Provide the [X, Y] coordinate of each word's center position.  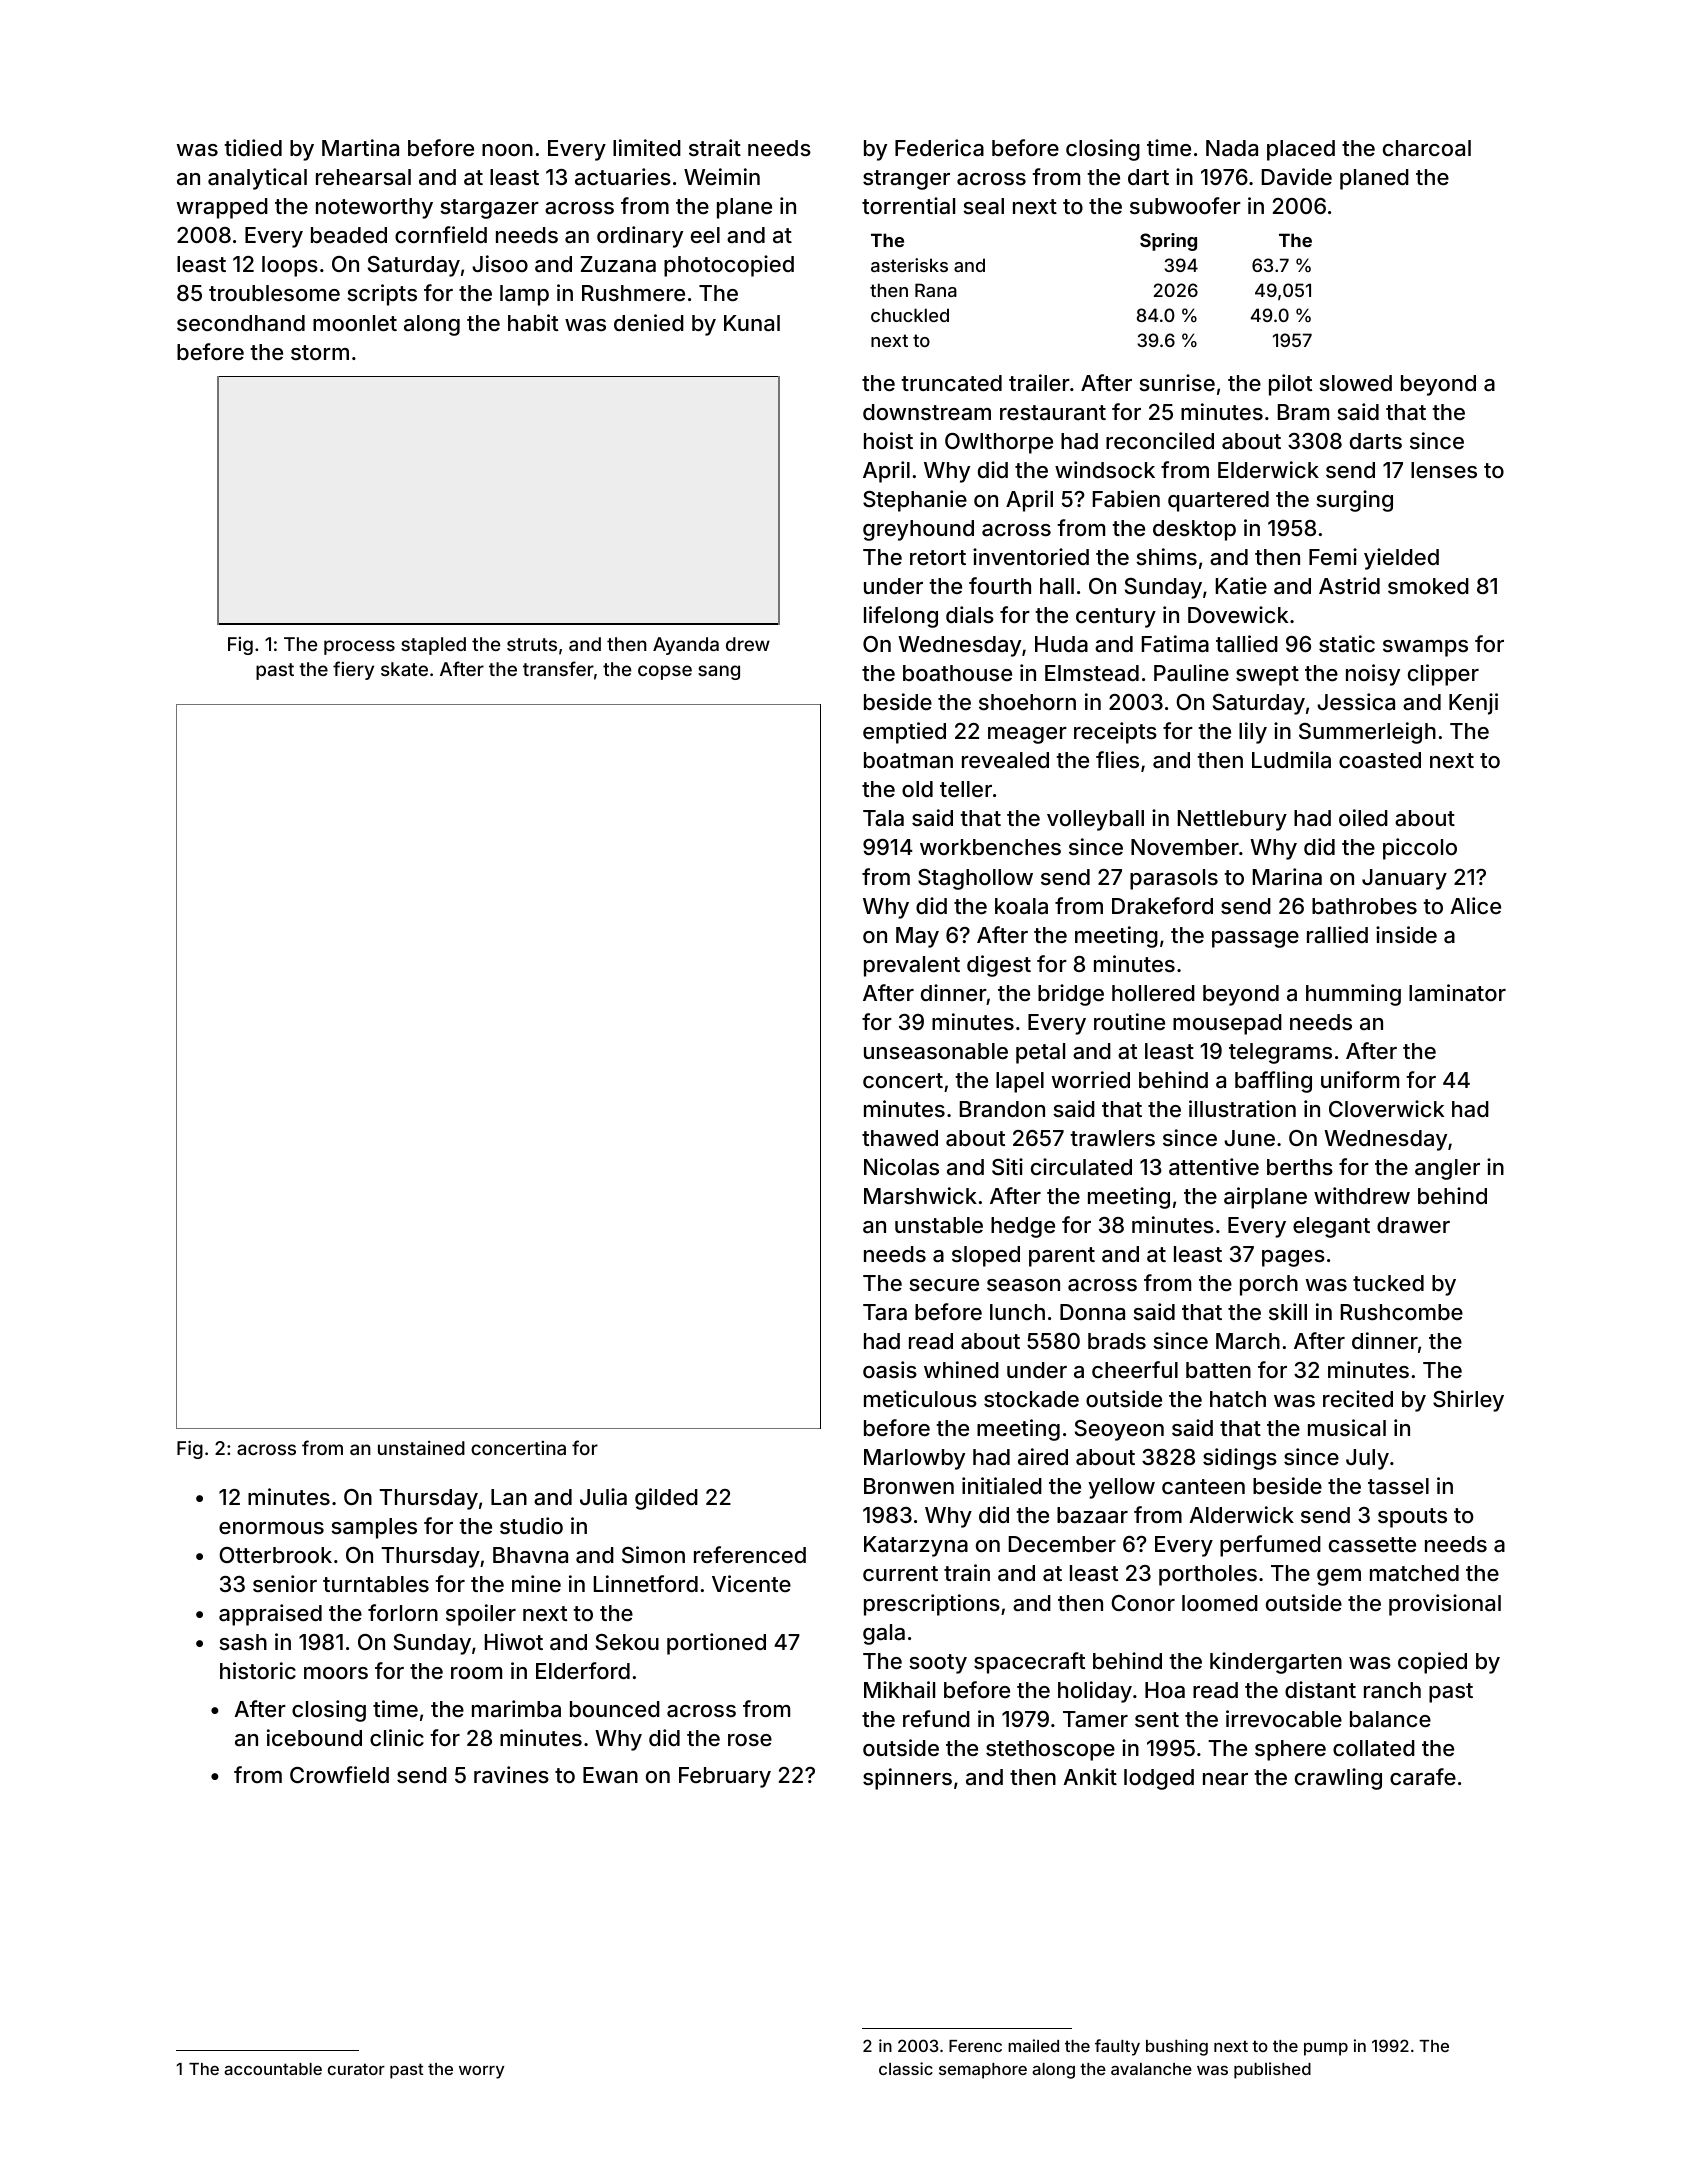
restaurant [1053, 412]
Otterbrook [275, 1555]
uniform [1360, 1079]
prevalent [912, 966]
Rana [936, 290]
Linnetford [646, 1583]
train [967, 1573]
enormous [271, 1528]
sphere [1290, 1750]
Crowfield [339, 1774]
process [359, 647]
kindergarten [1276, 1663]
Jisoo [500, 263]
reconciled [1160, 440]
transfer [558, 668]
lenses [1444, 470]
